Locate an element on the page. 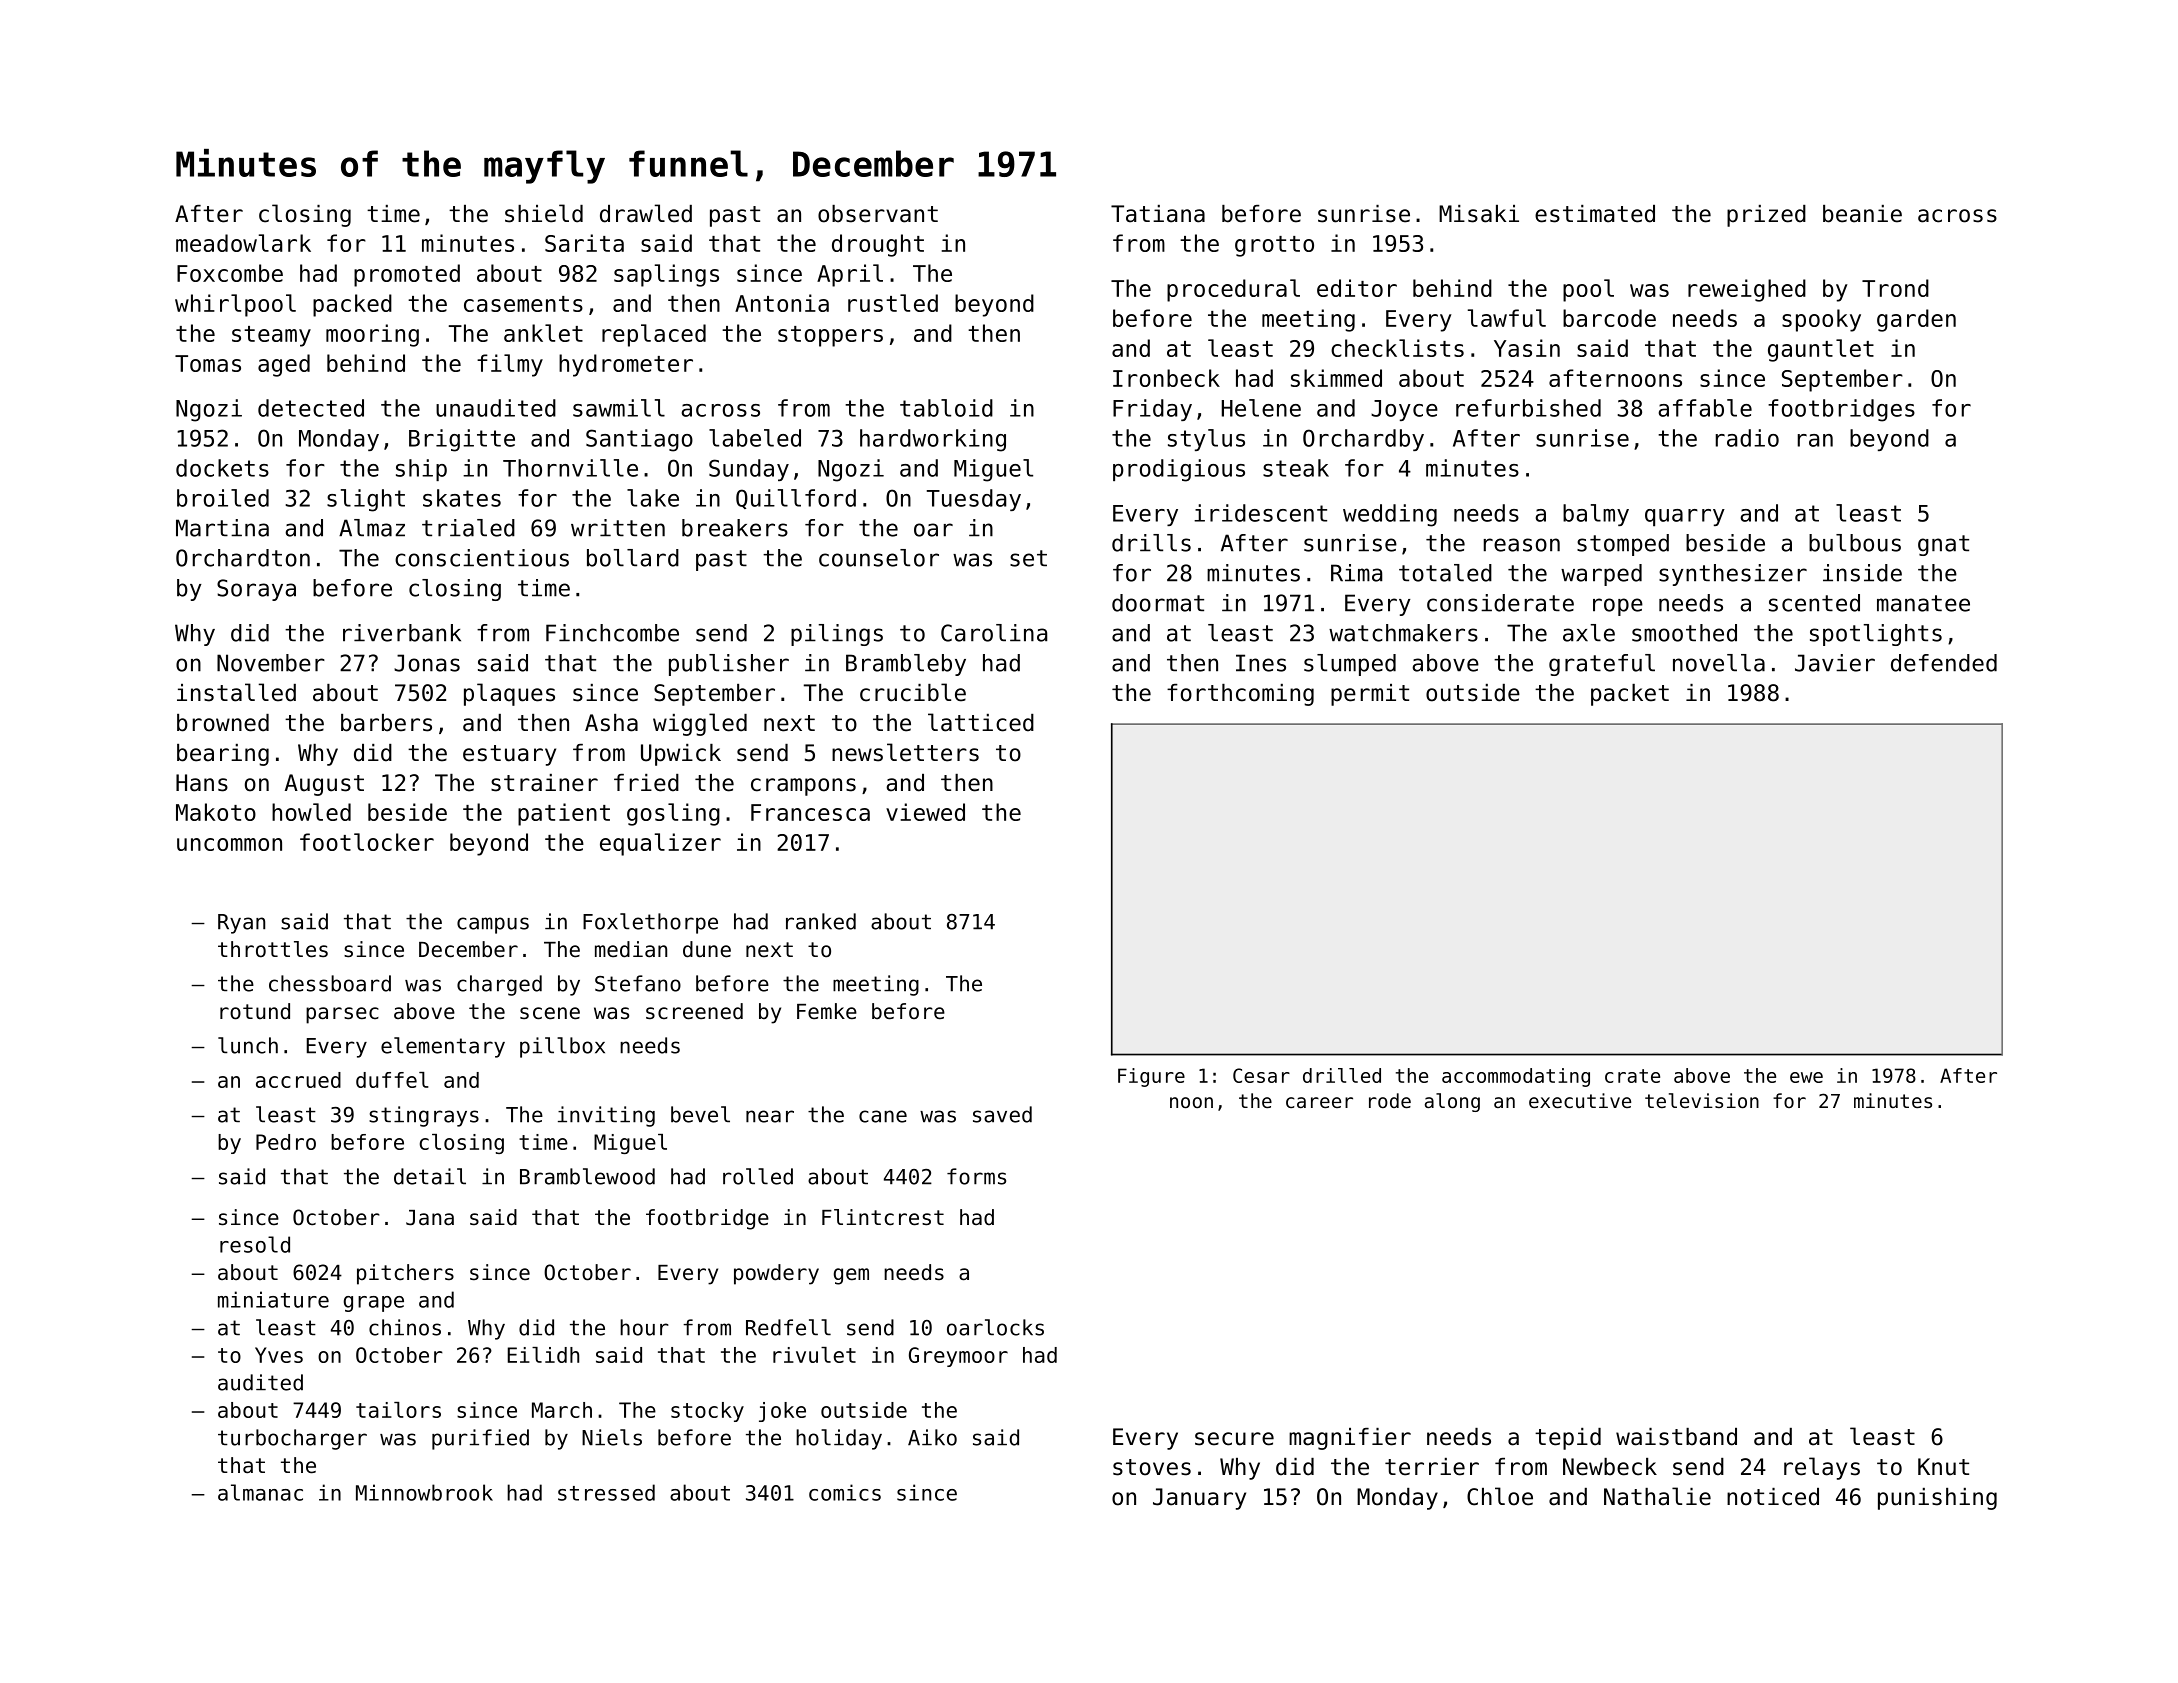  January is located at coordinates (1199, 1499).
